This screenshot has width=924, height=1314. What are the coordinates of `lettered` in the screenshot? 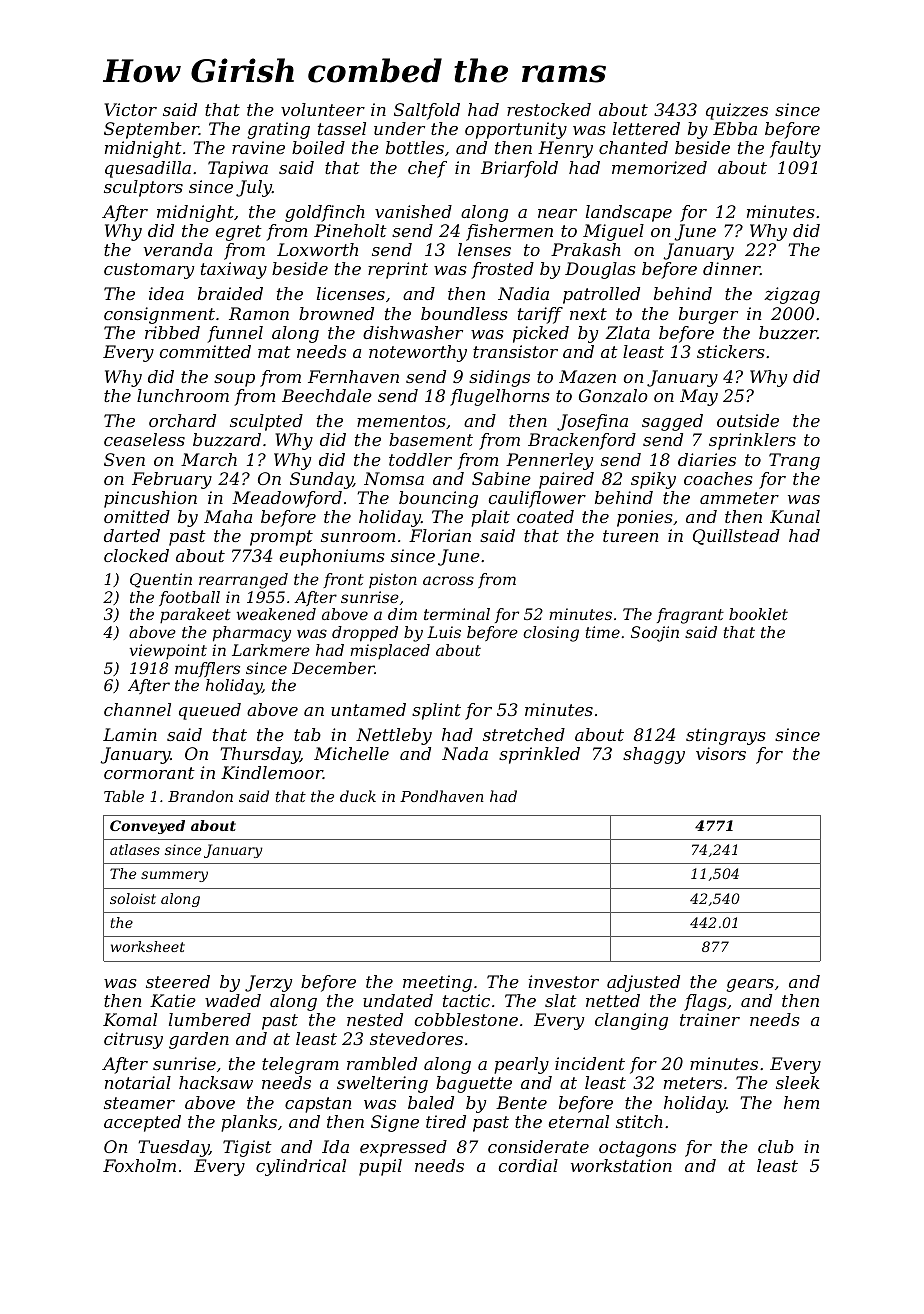 It's located at (646, 128).
